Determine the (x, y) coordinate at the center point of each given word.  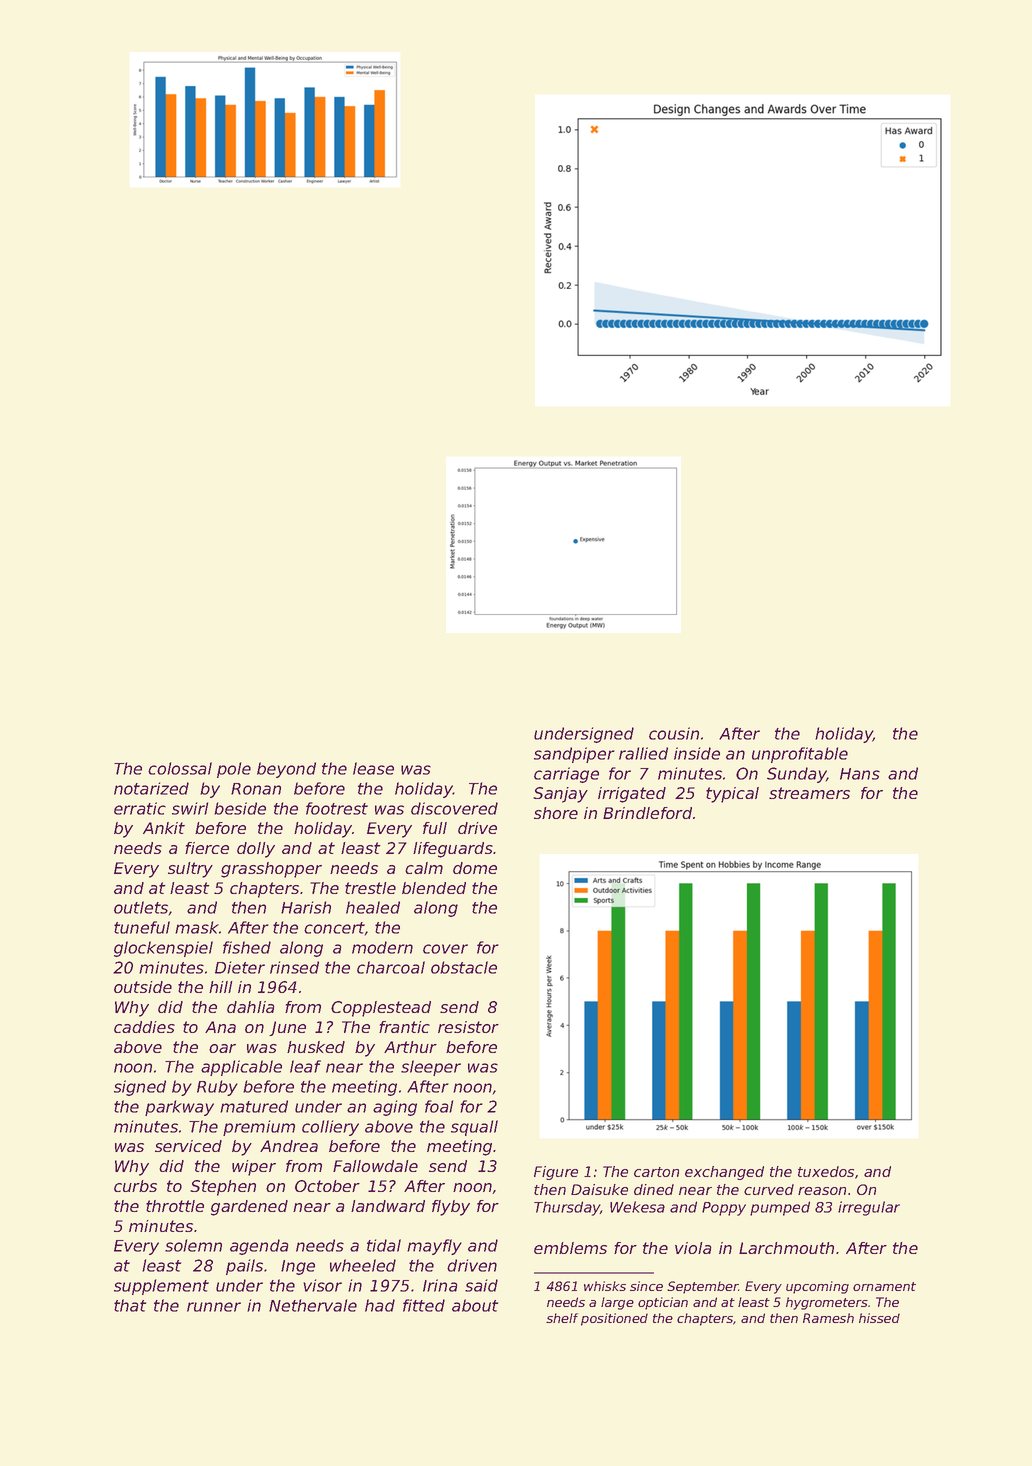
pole (234, 770)
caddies (144, 1027)
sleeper (431, 1068)
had (380, 1305)
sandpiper (574, 755)
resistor (468, 1027)
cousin (674, 733)
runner (214, 1307)
